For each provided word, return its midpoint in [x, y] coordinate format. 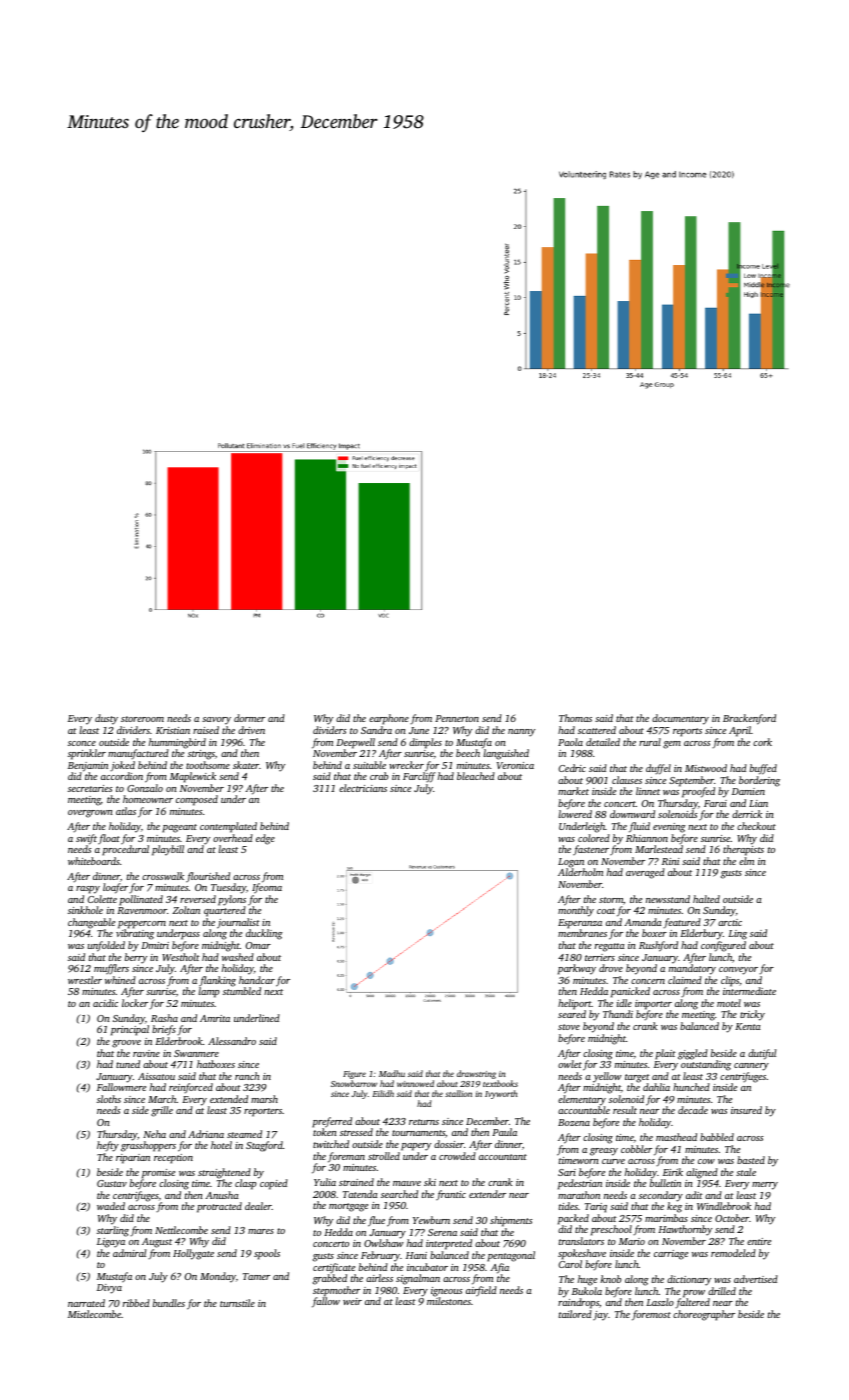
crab [379, 776]
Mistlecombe [94, 1314]
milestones [449, 1301]
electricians [363, 788]
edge [265, 839]
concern [648, 981]
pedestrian [580, 1184]
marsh [264, 1099]
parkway [577, 969]
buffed [763, 769]
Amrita [215, 1018]
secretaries [90, 788]
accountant [503, 1157]
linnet [648, 791]
